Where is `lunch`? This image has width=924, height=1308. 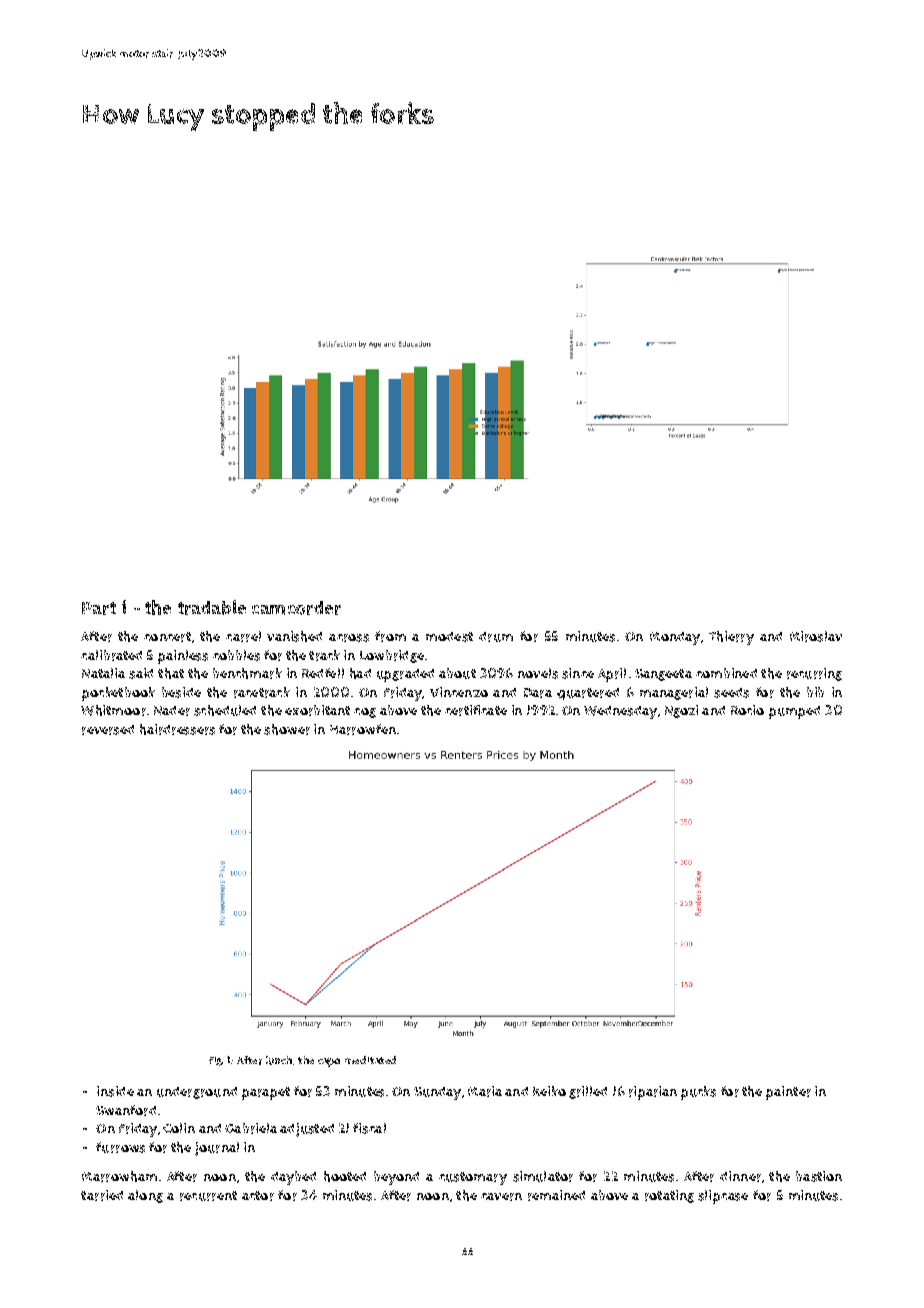
lunch is located at coordinates (279, 1060).
